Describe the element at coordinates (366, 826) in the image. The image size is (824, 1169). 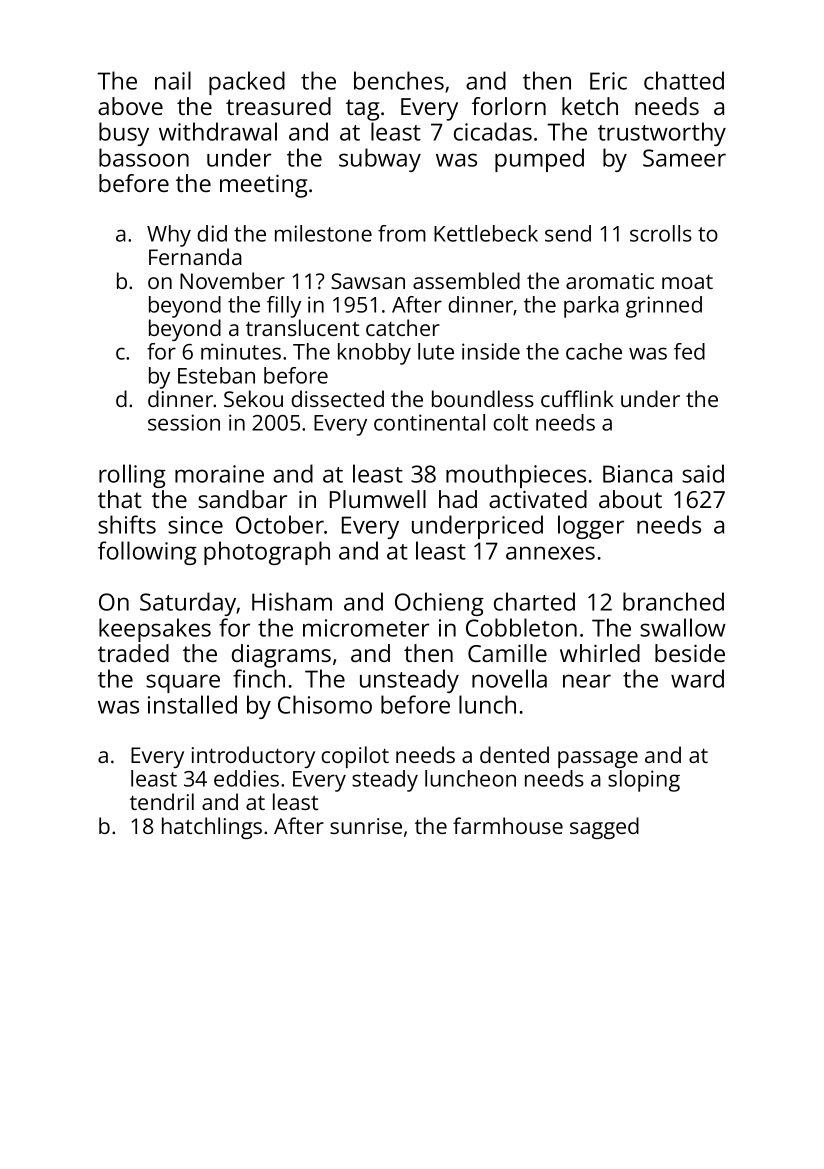
I see `sunrise` at that location.
